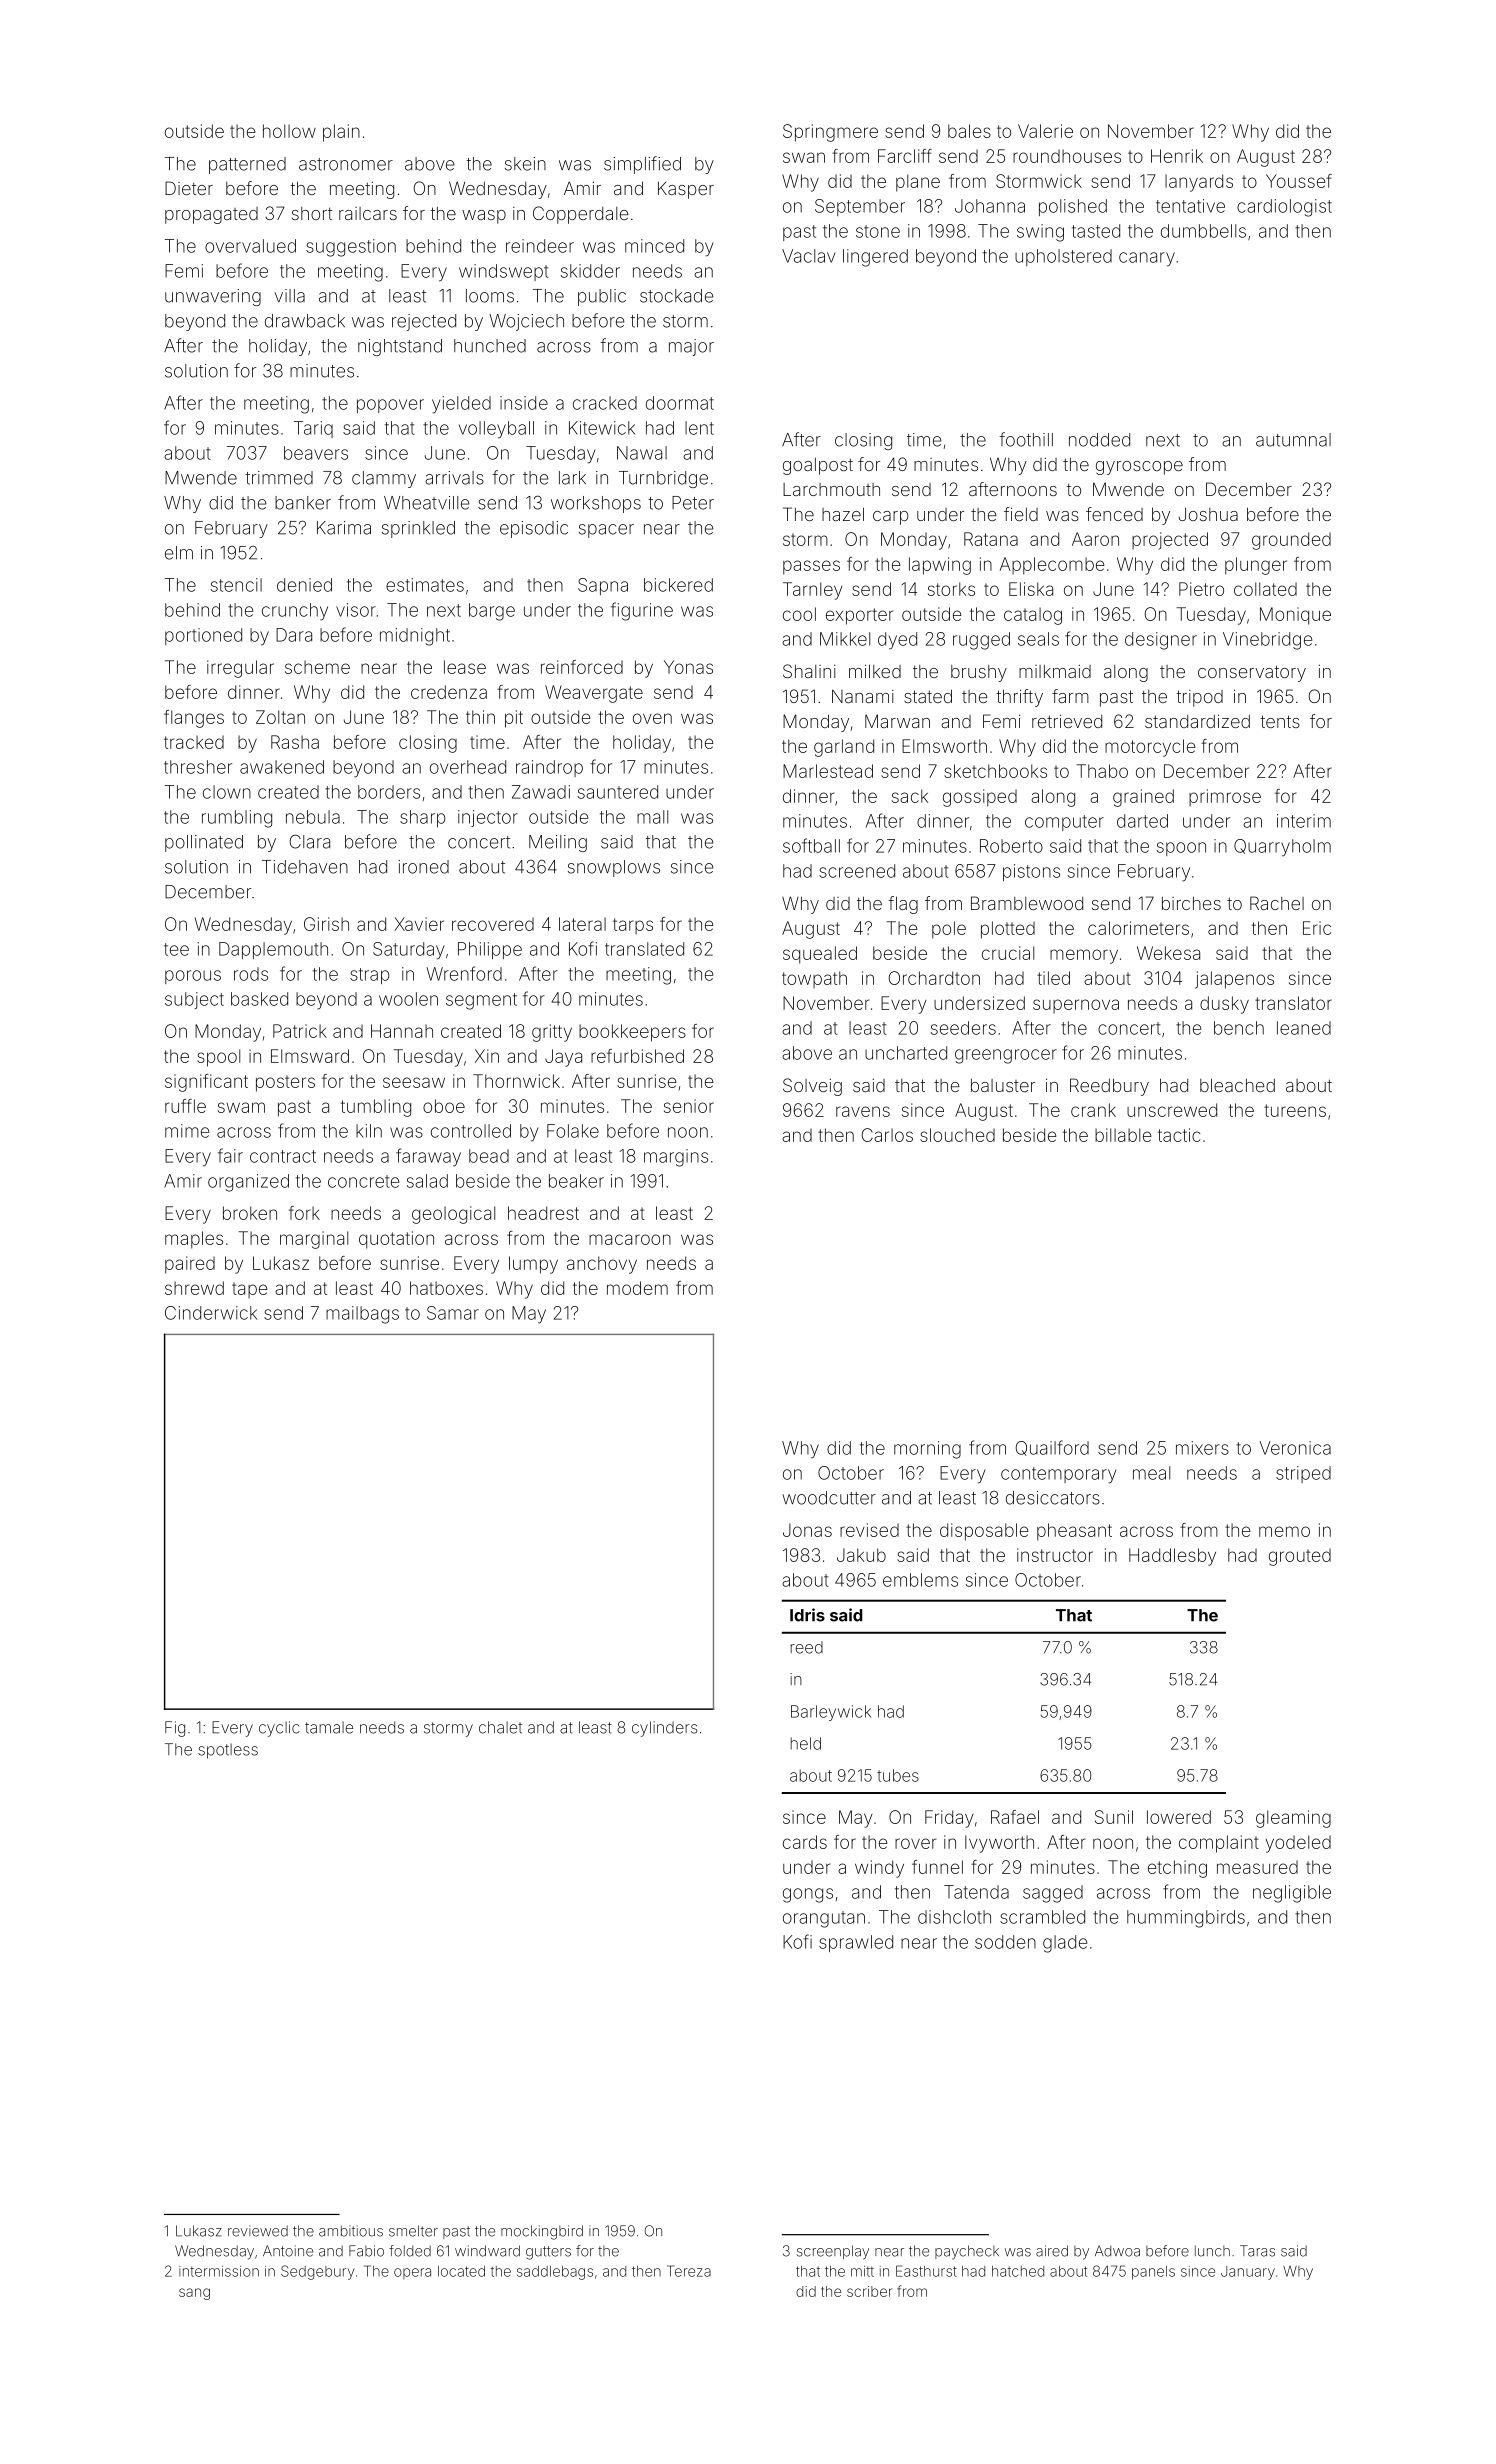 This page has height=2464, width=1496. Describe the element at coordinates (582, 924) in the page. I see `lateral` at that location.
